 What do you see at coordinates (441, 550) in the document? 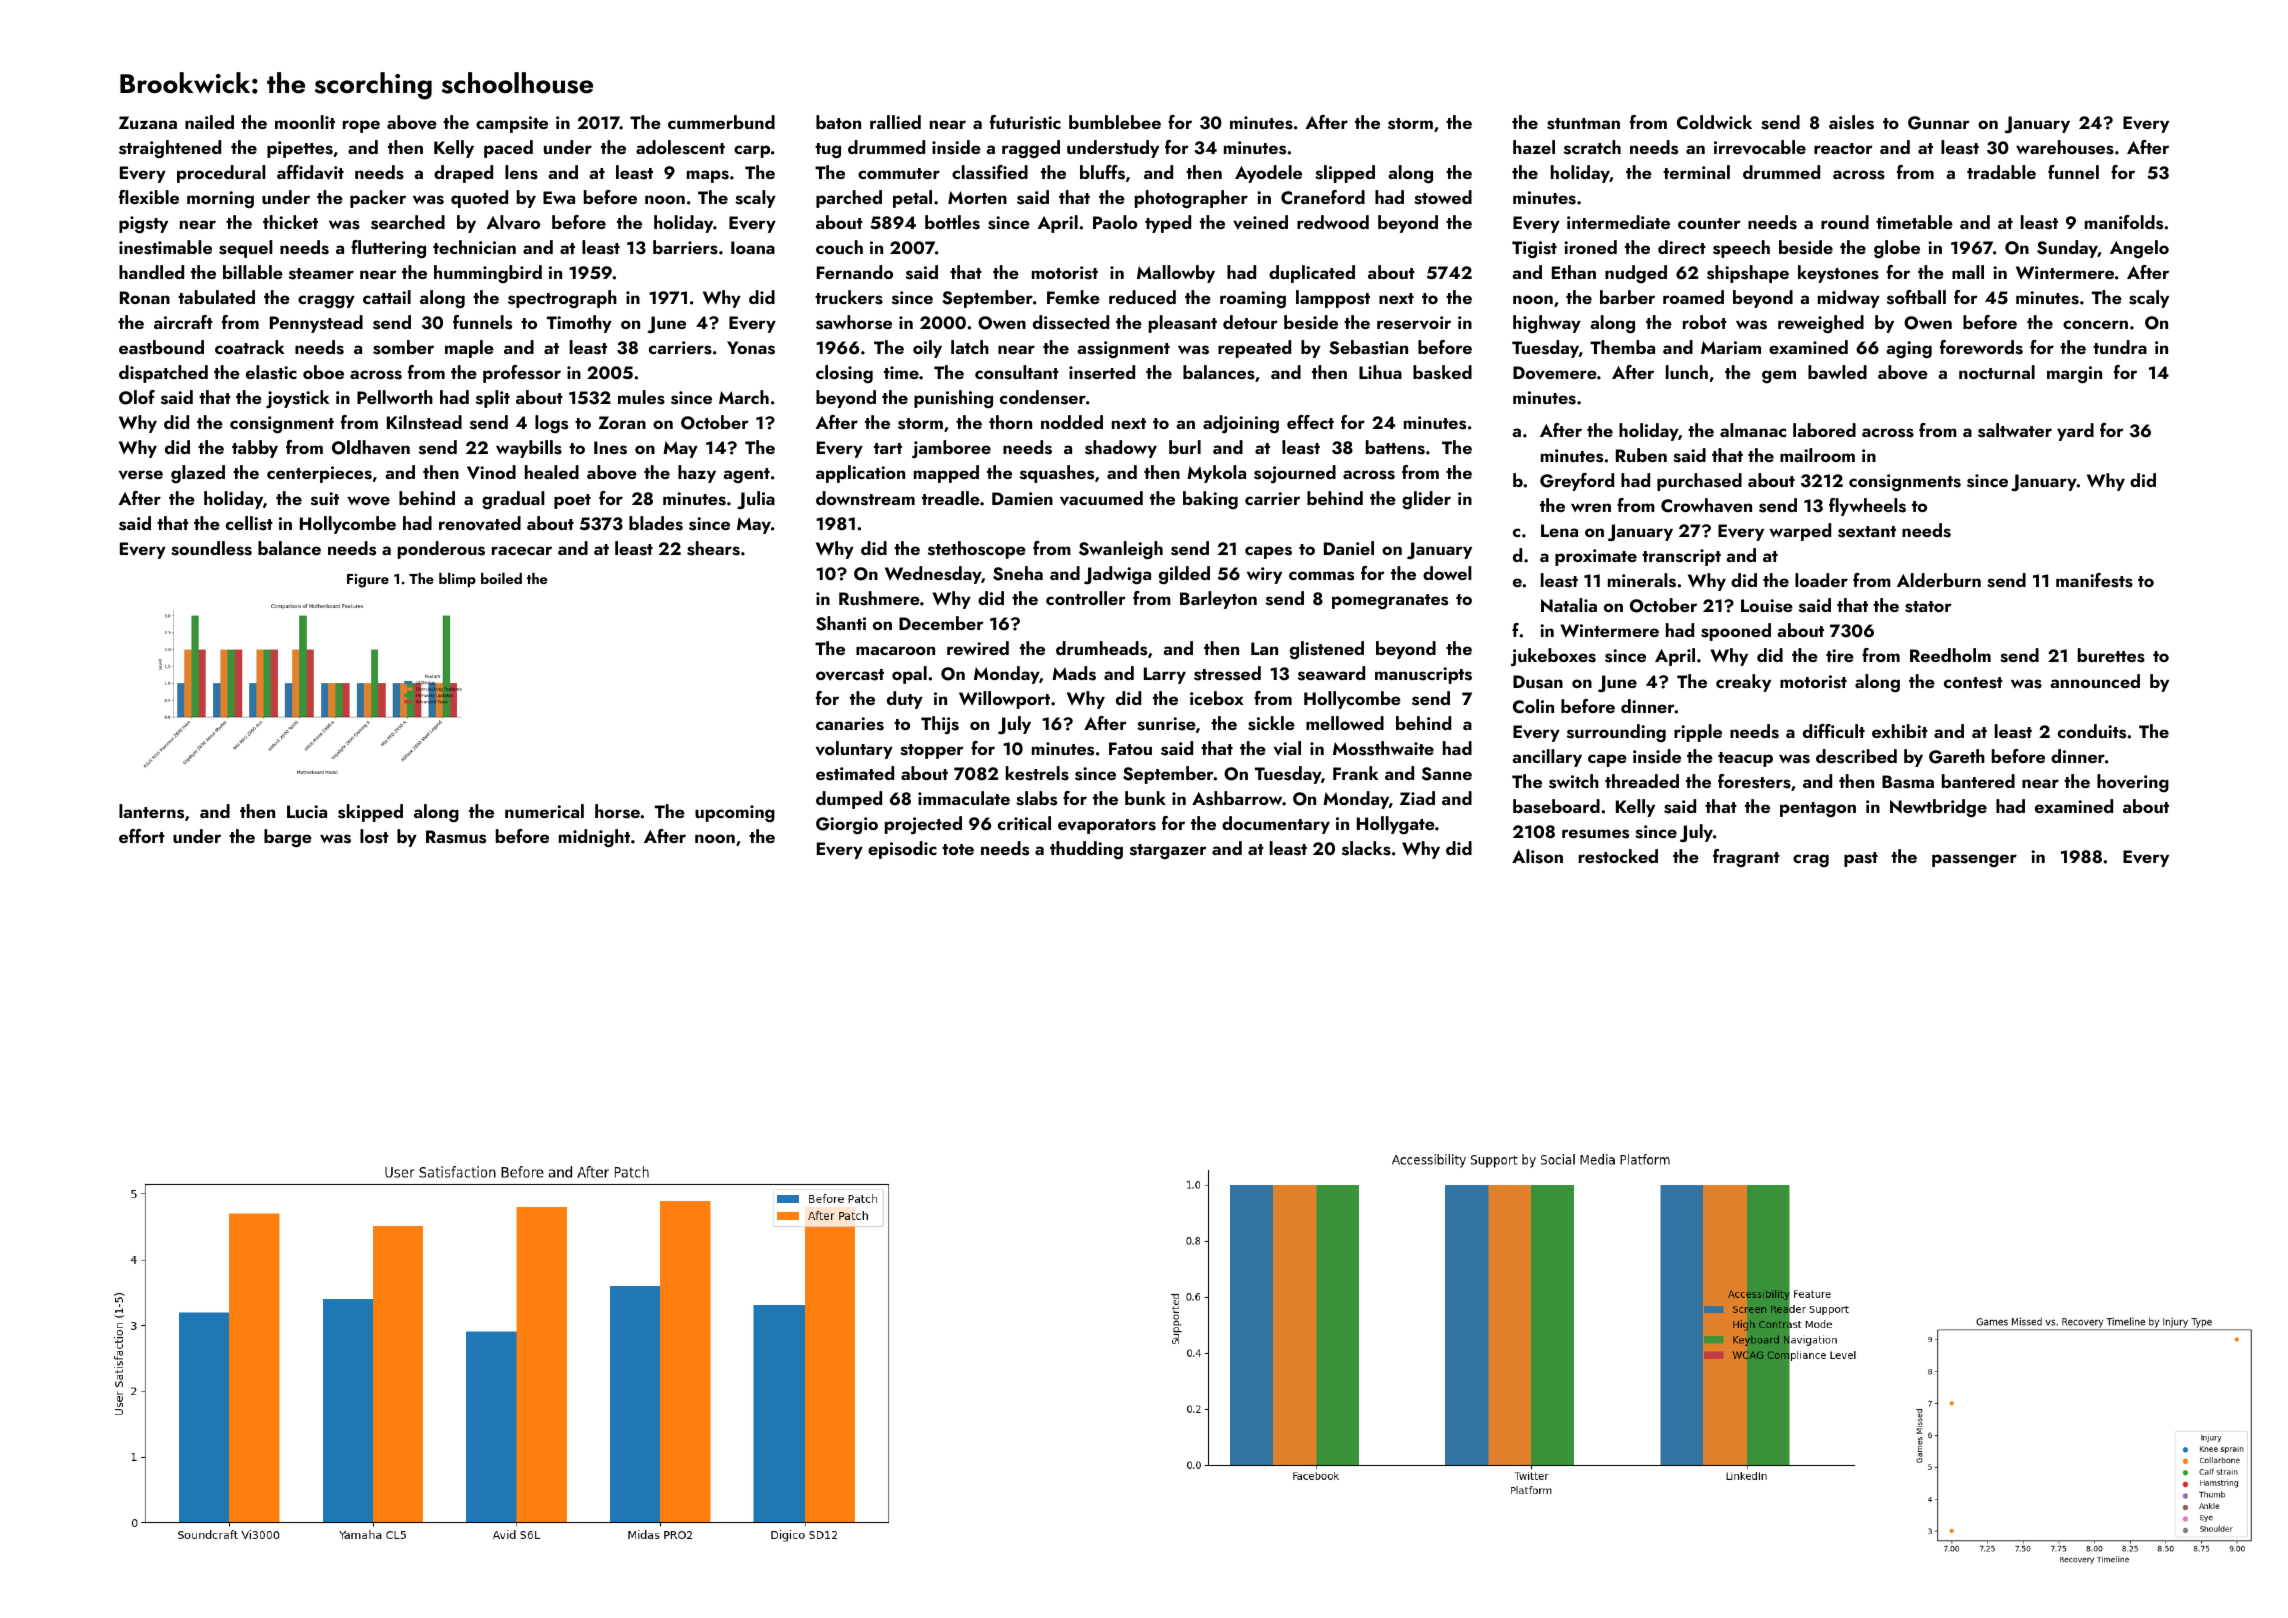
I see `ponderous` at bounding box center [441, 550].
